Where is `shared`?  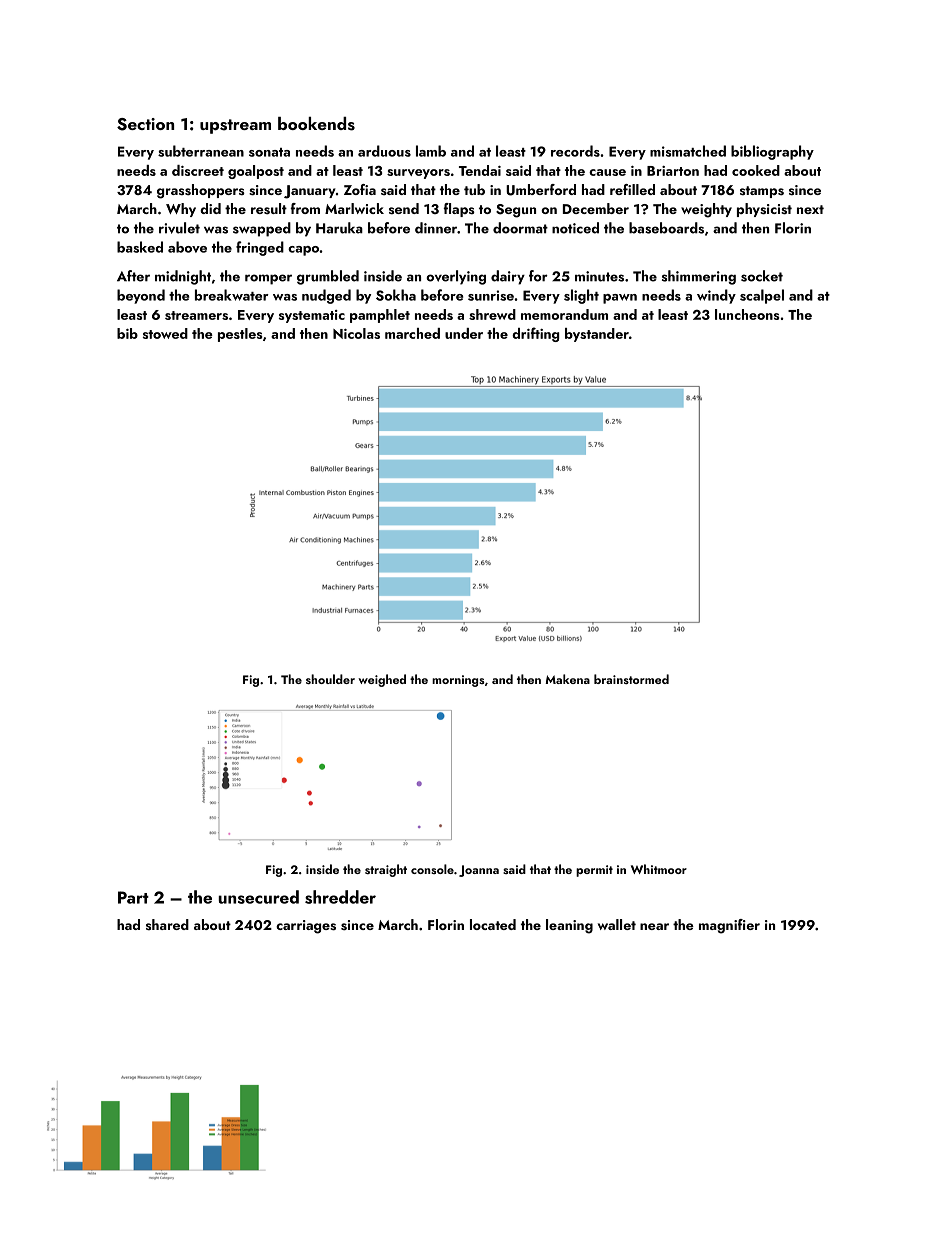 shared is located at coordinates (167, 924).
